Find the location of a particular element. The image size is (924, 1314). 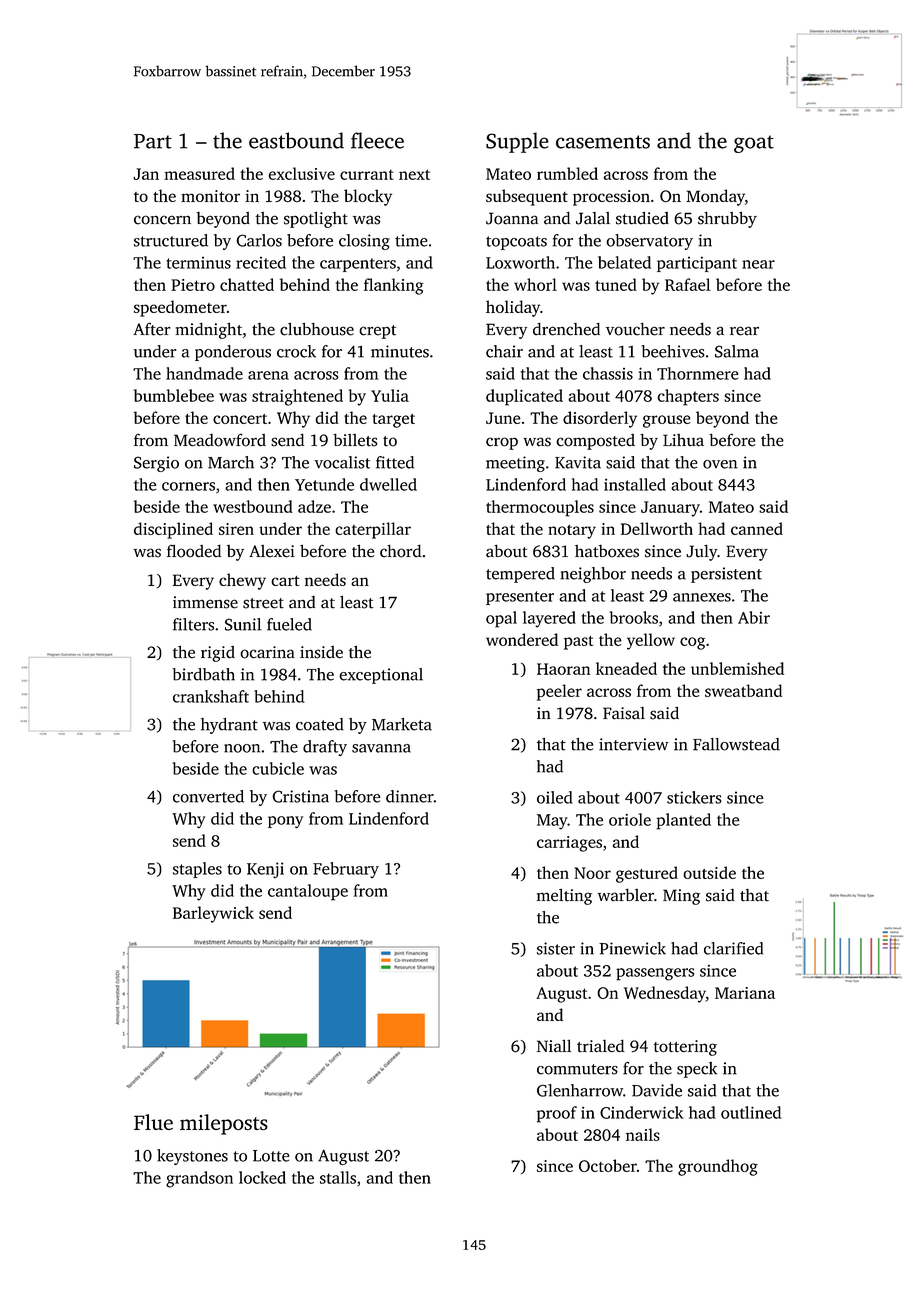

sister is located at coordinates (556, 948).
